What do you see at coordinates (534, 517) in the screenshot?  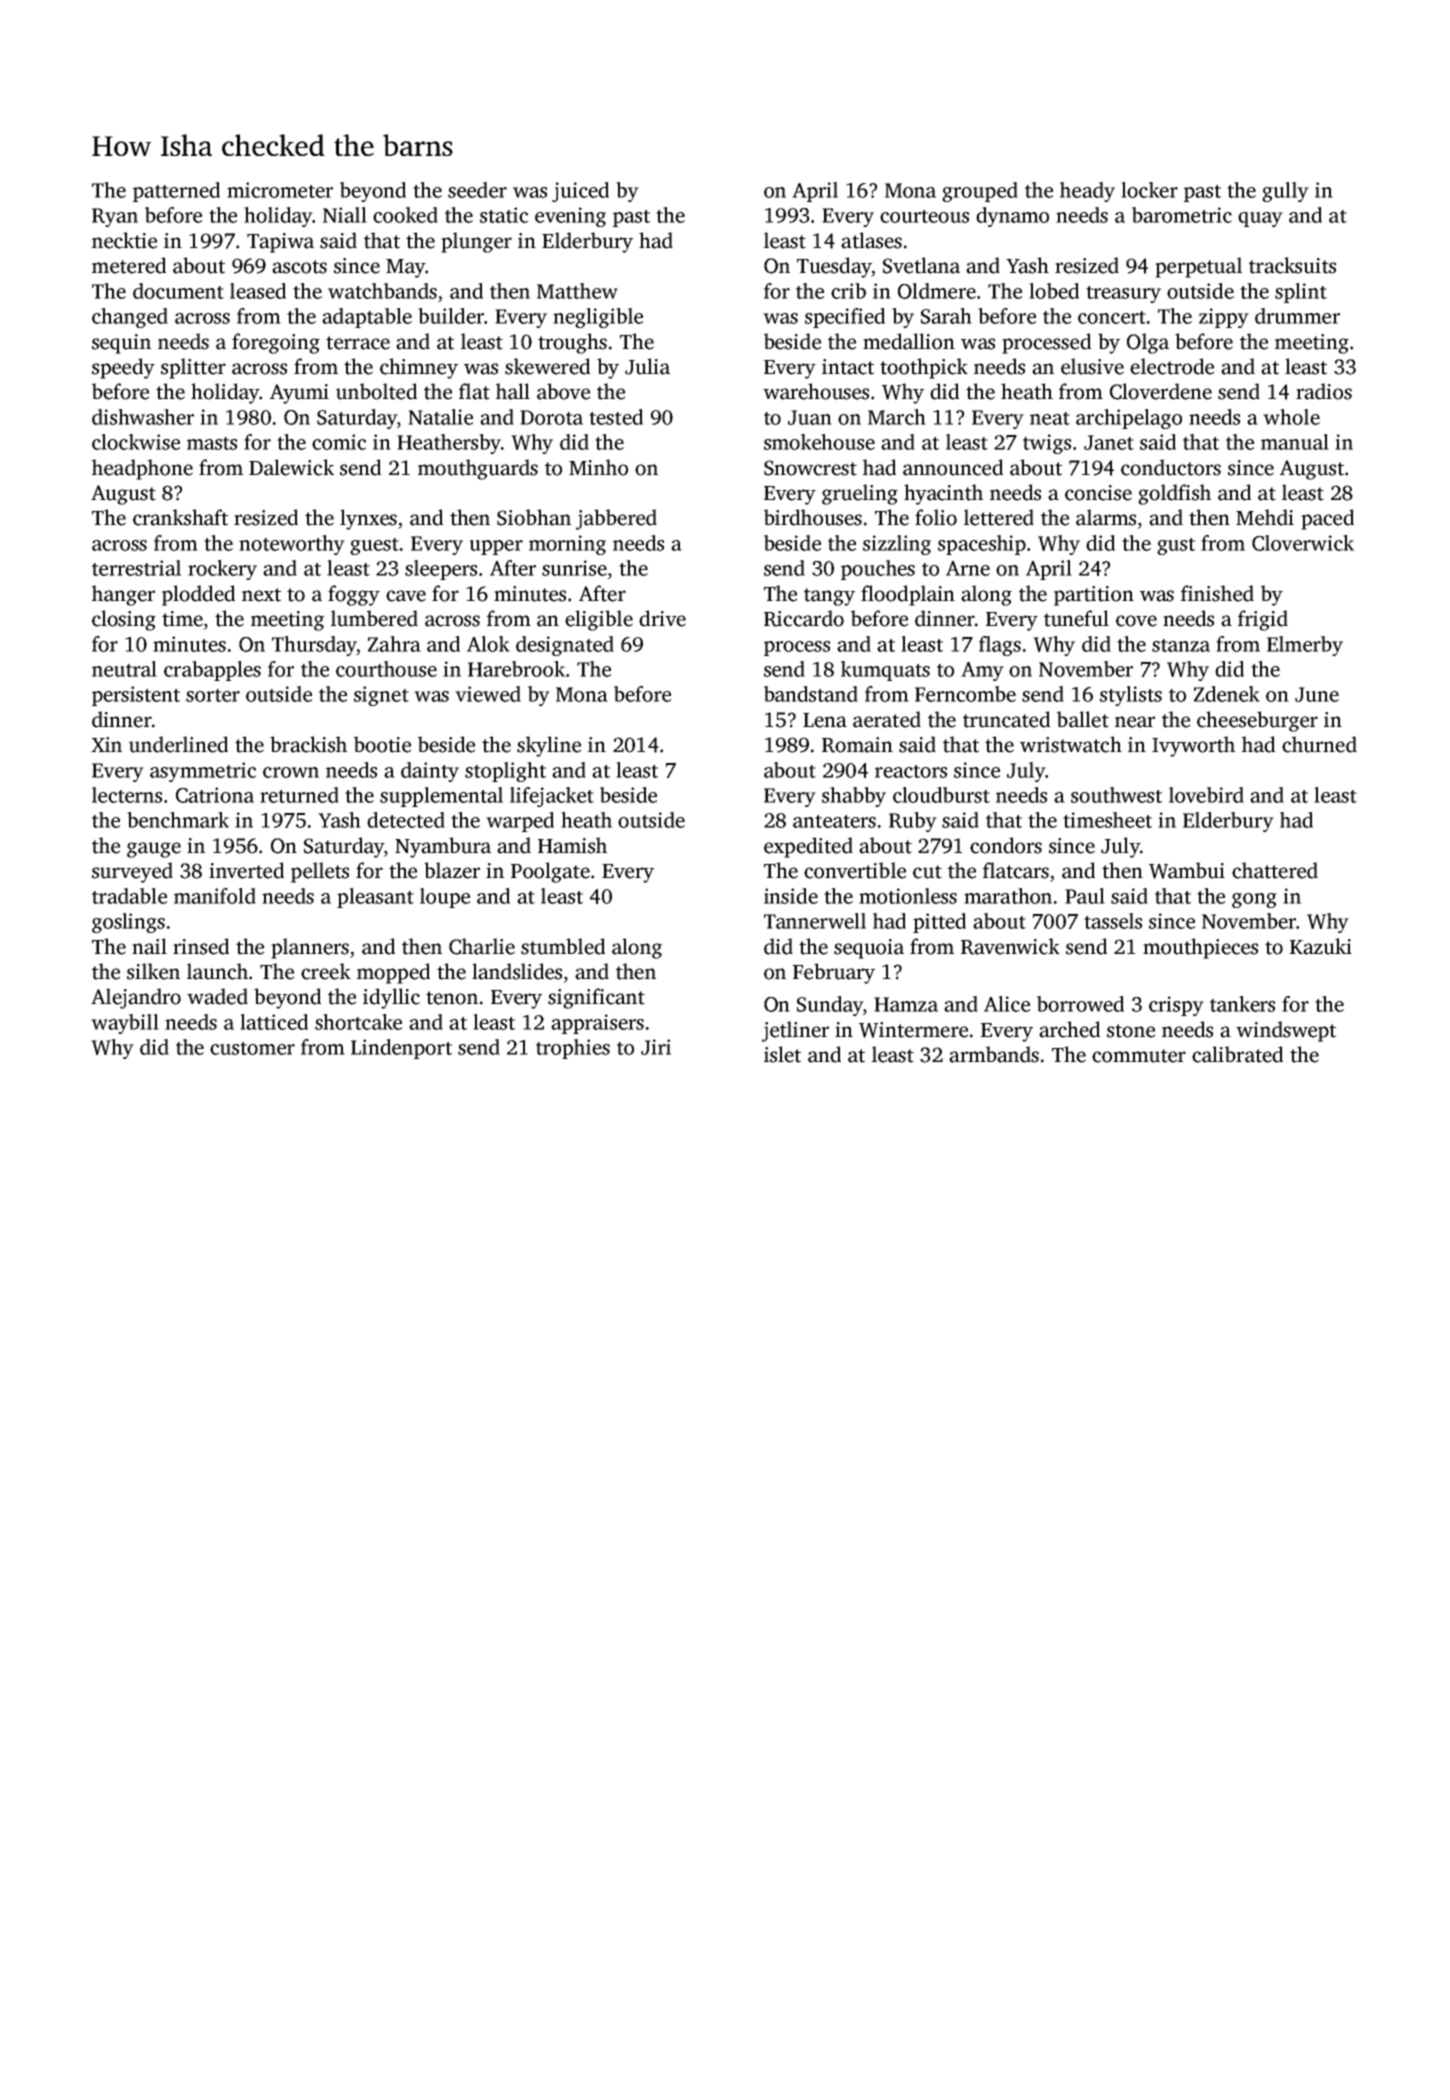 I see `Siobhan` at bounding box center [534, 517].
